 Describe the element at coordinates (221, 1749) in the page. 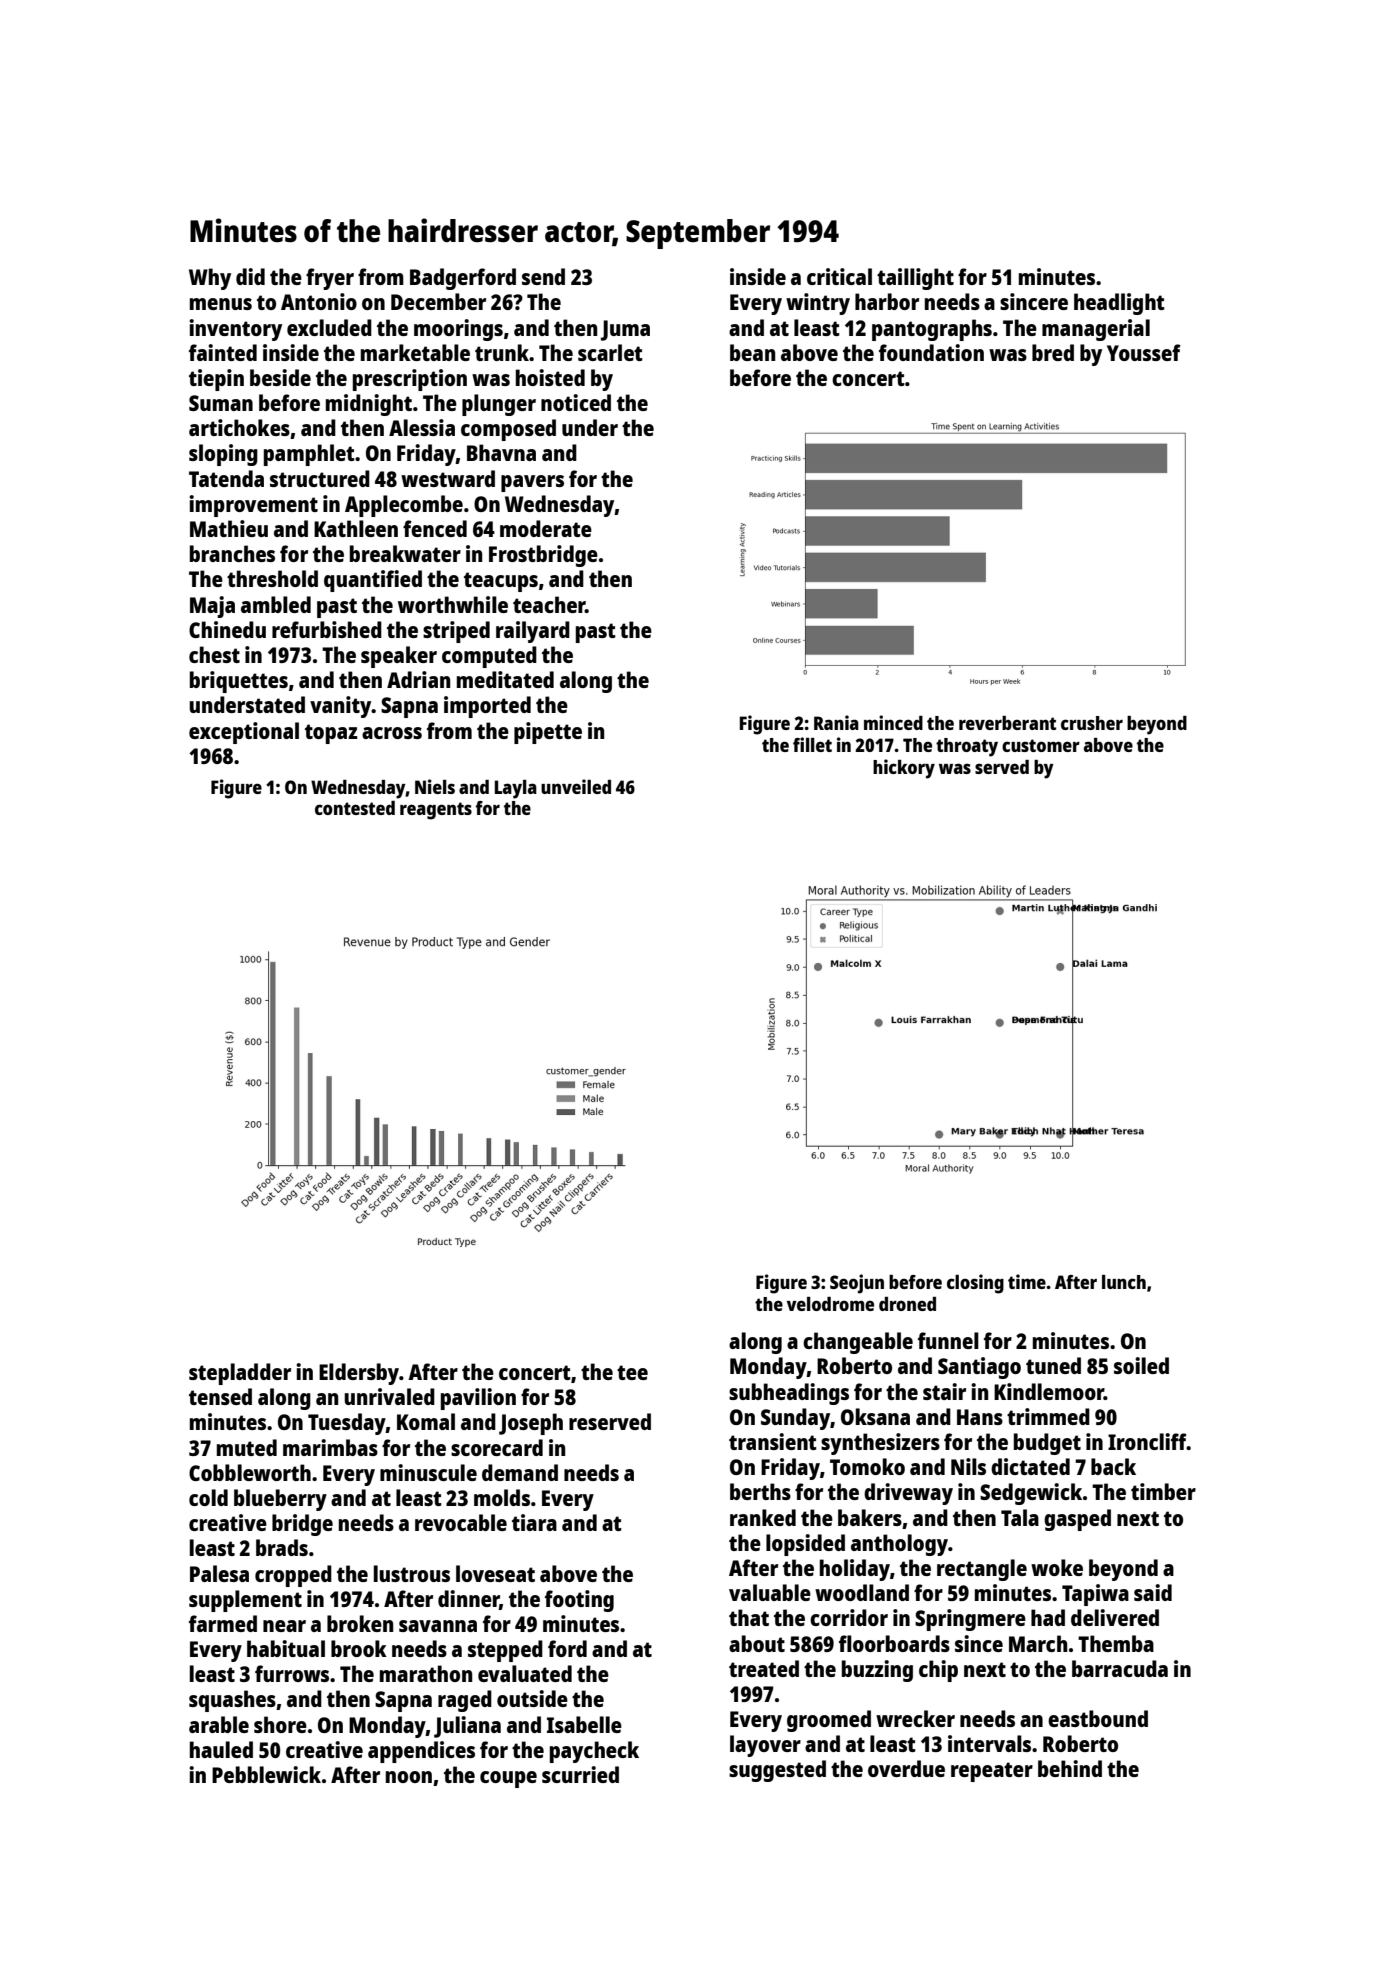

I see `hauled` at that location.
